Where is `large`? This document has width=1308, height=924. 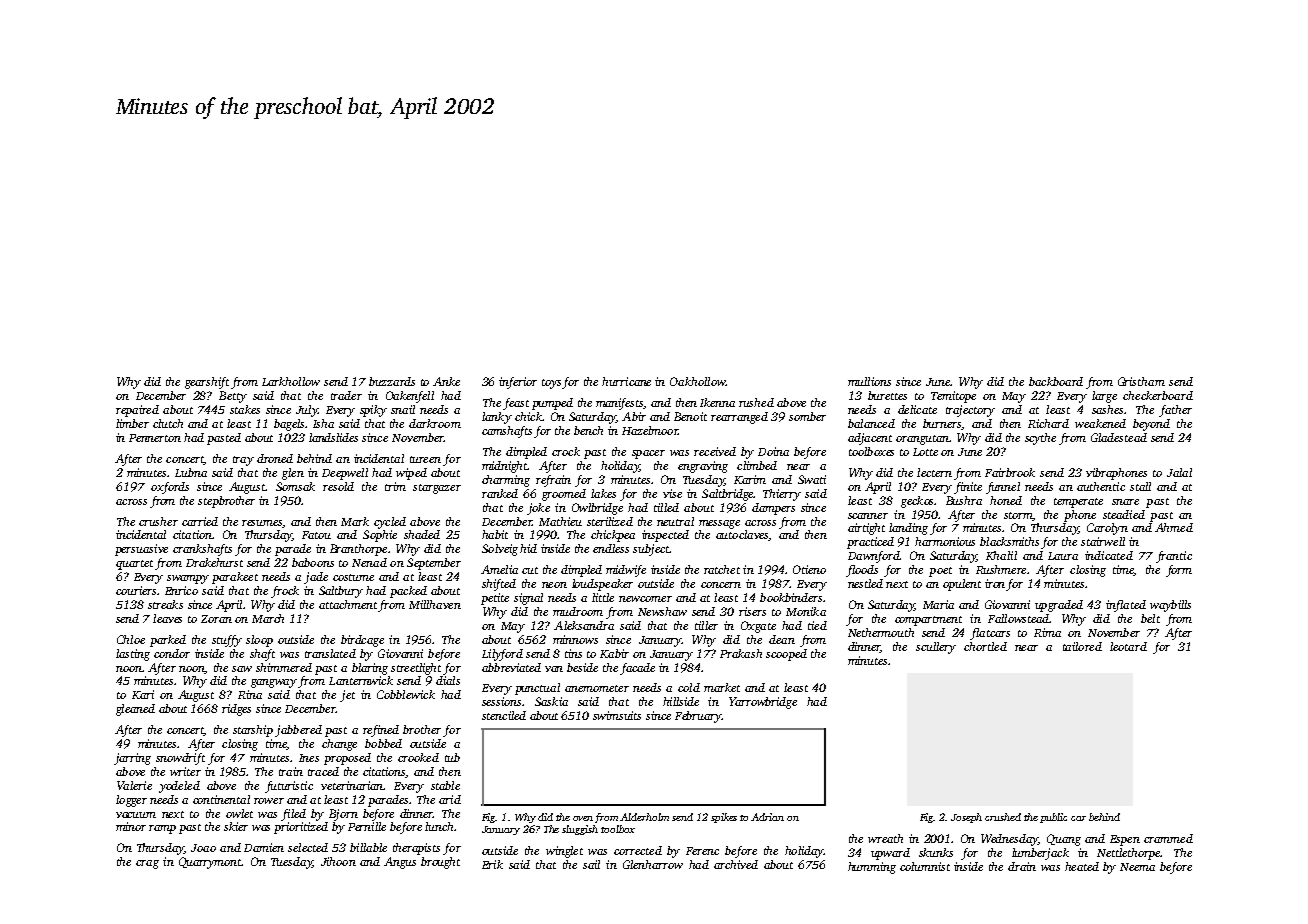
large is located at coordinates (1104, 397).
